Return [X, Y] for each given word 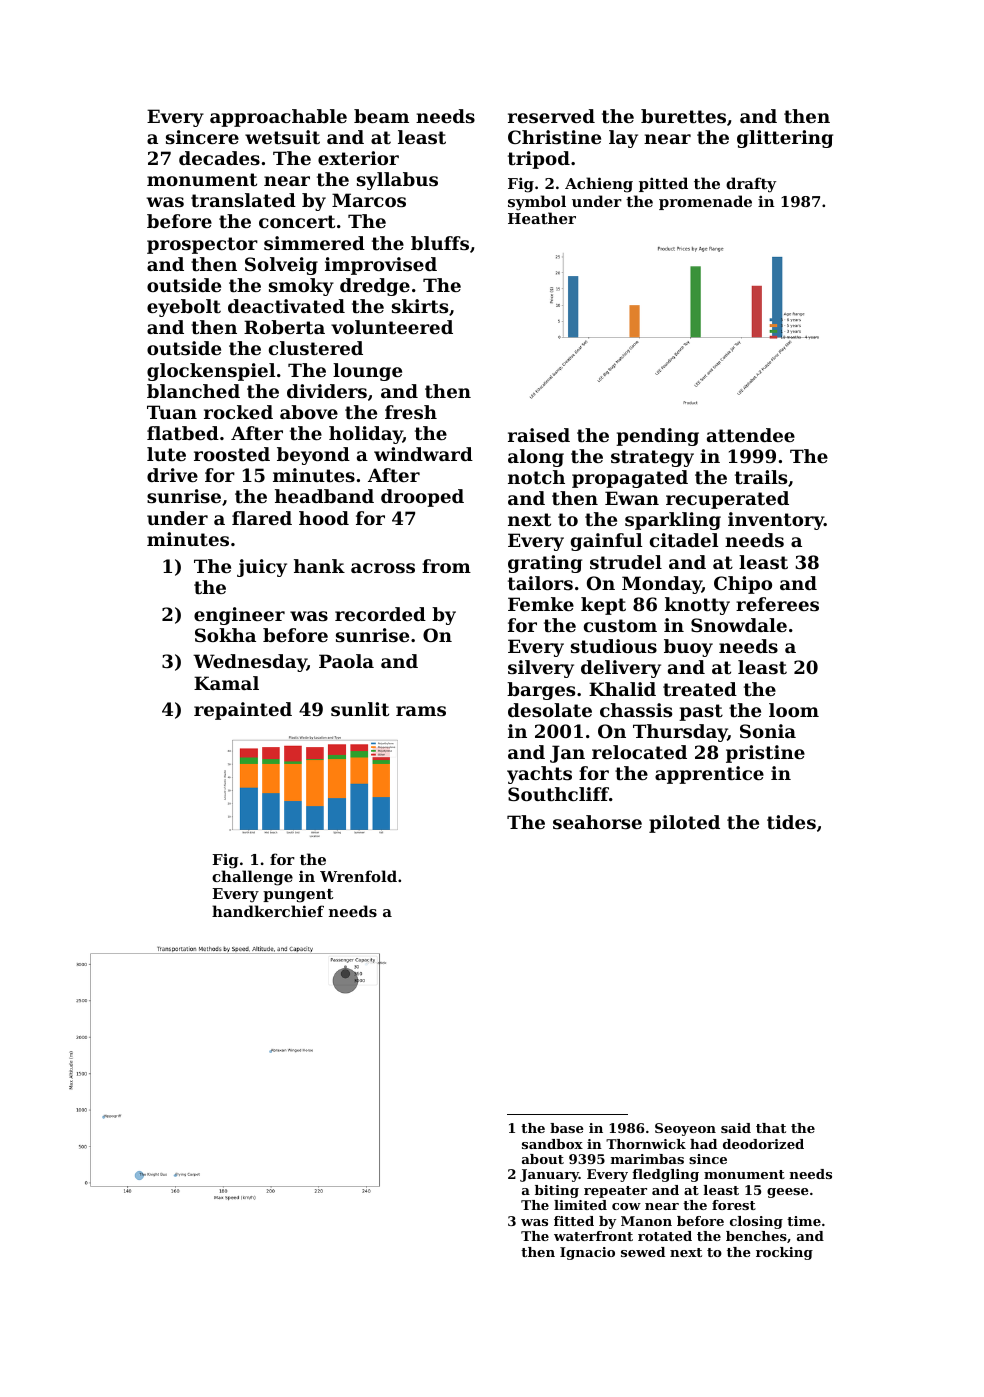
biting [557, 1191]
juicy [262, 568]
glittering [785, 139]
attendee [751, 435]
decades [219, 158]
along [536, 458]
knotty [697, 606]
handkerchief [268, 911]
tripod [539, 160]
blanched [193, 391]
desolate [550, 710]
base [567, 1128]
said [736, 1128]
